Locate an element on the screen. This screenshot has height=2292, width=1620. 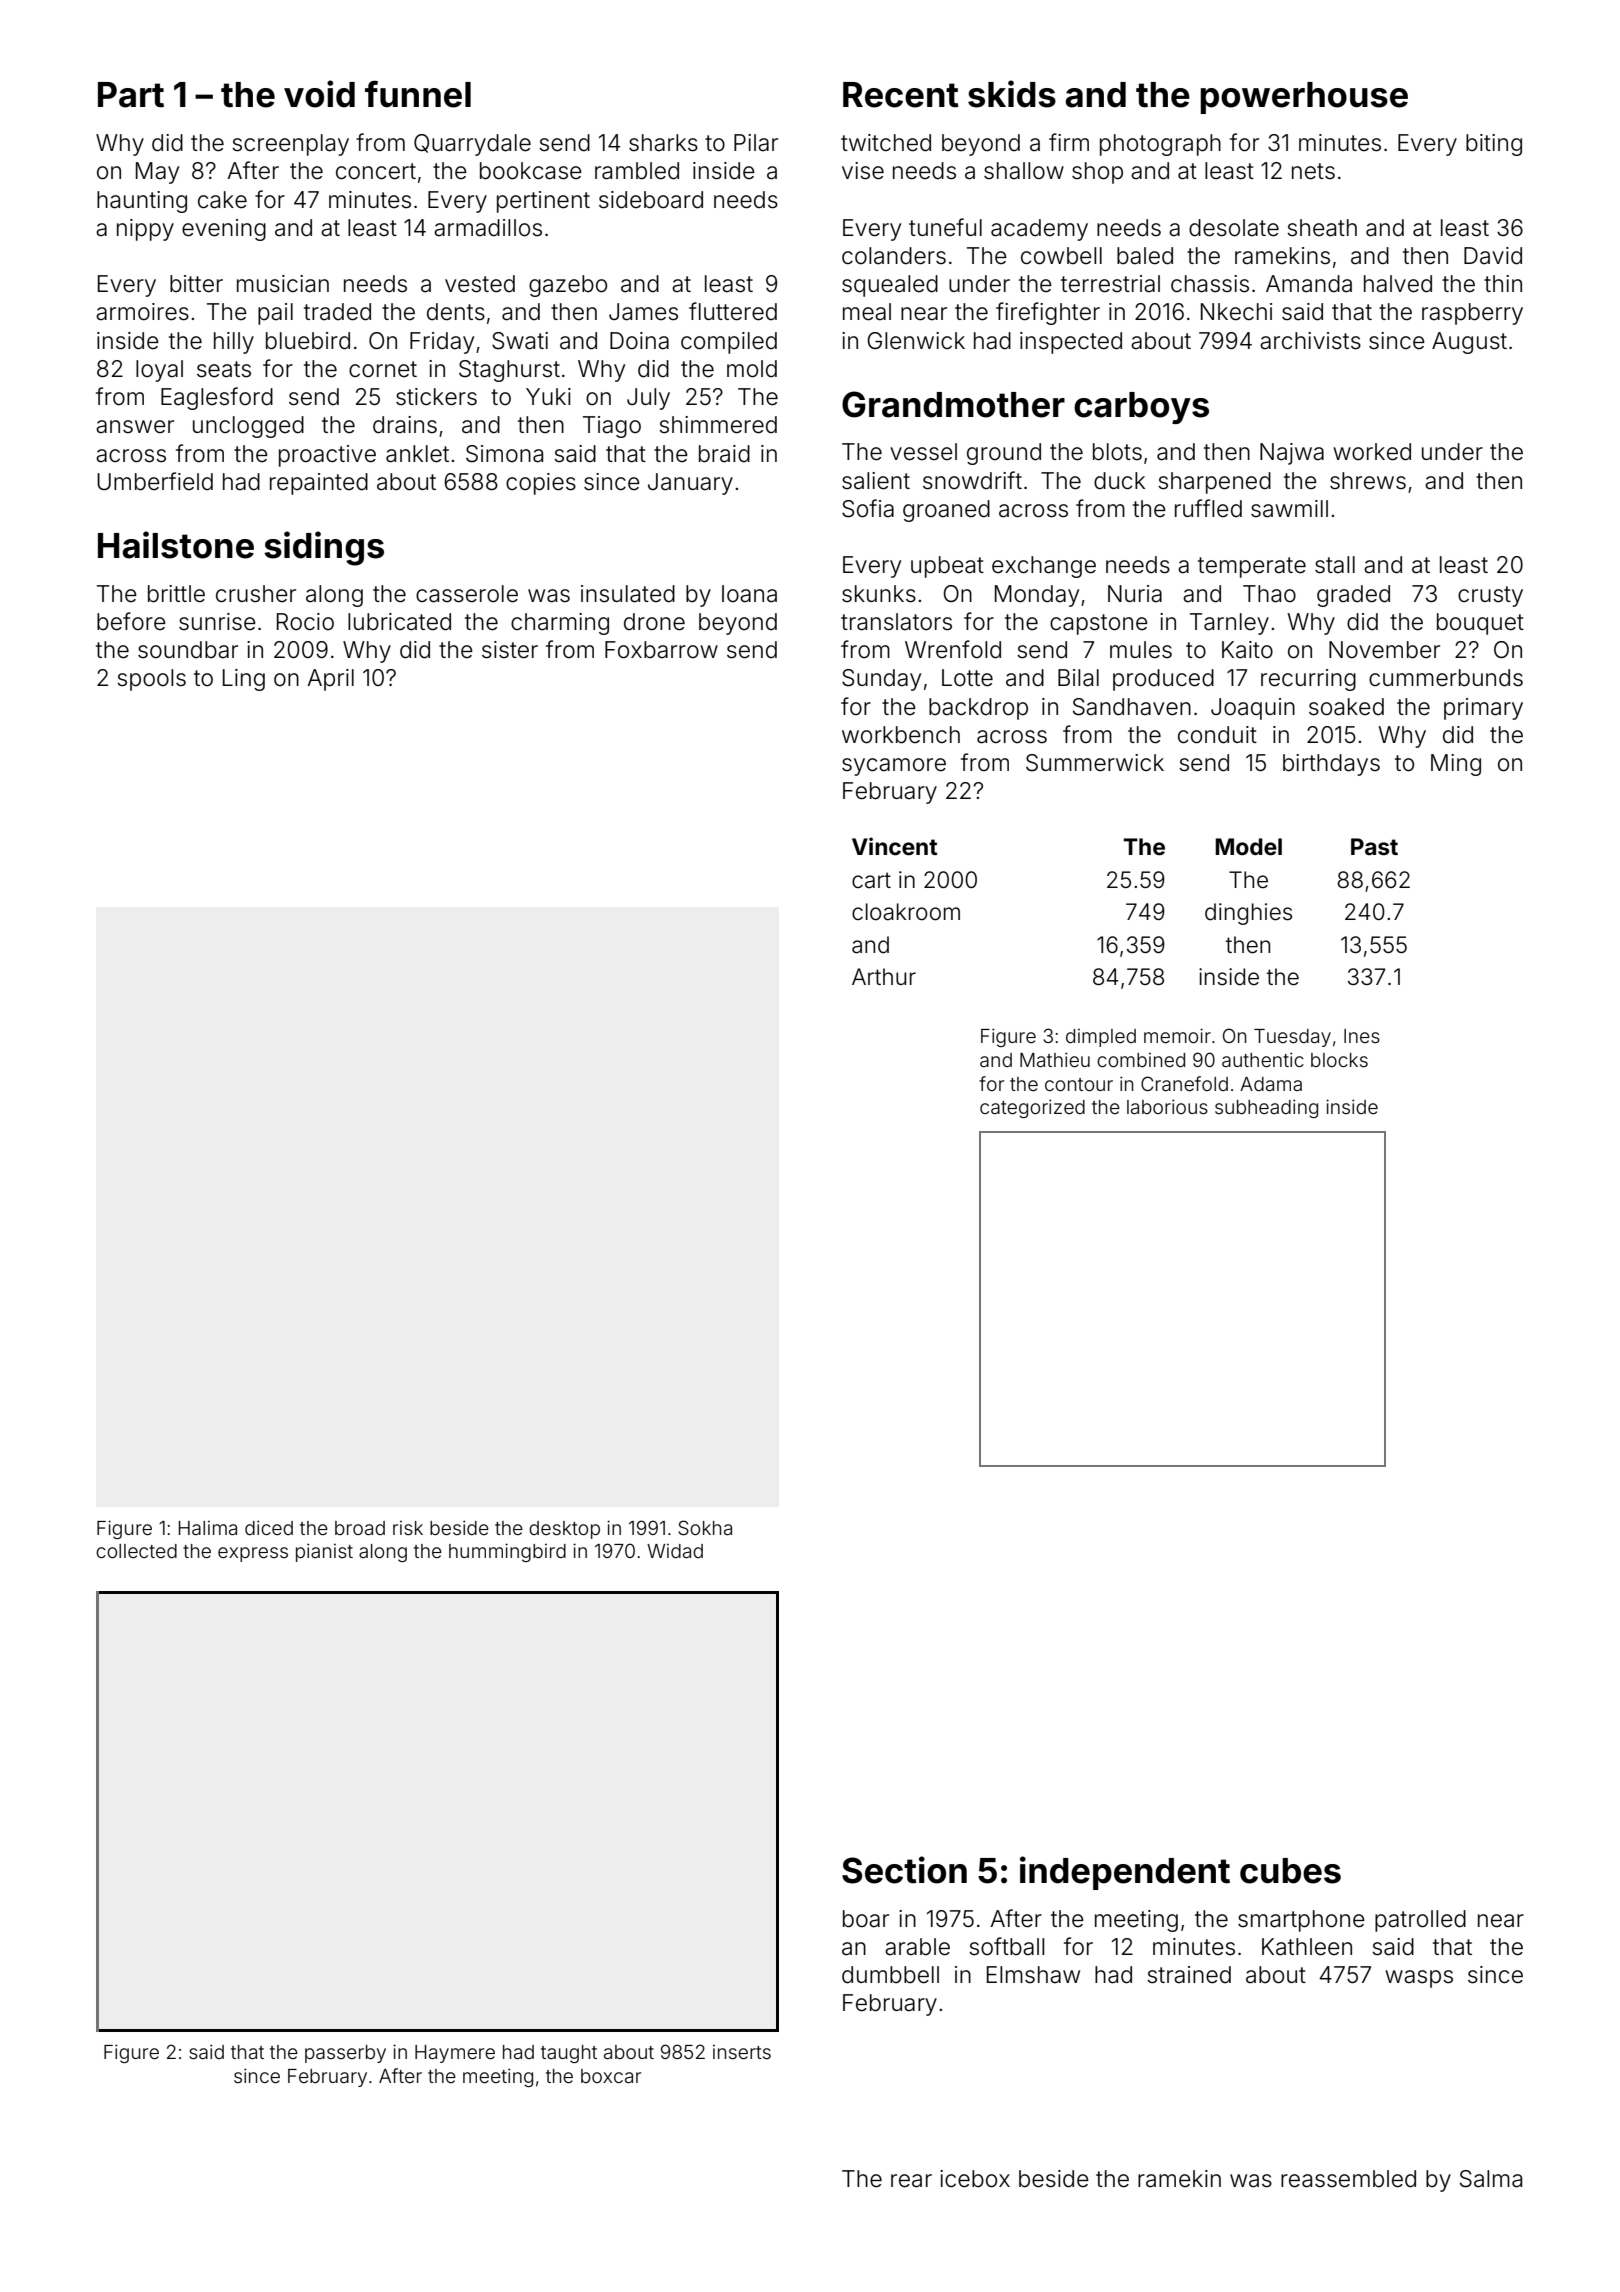
bookcase is located at coordinates (531, 171).
